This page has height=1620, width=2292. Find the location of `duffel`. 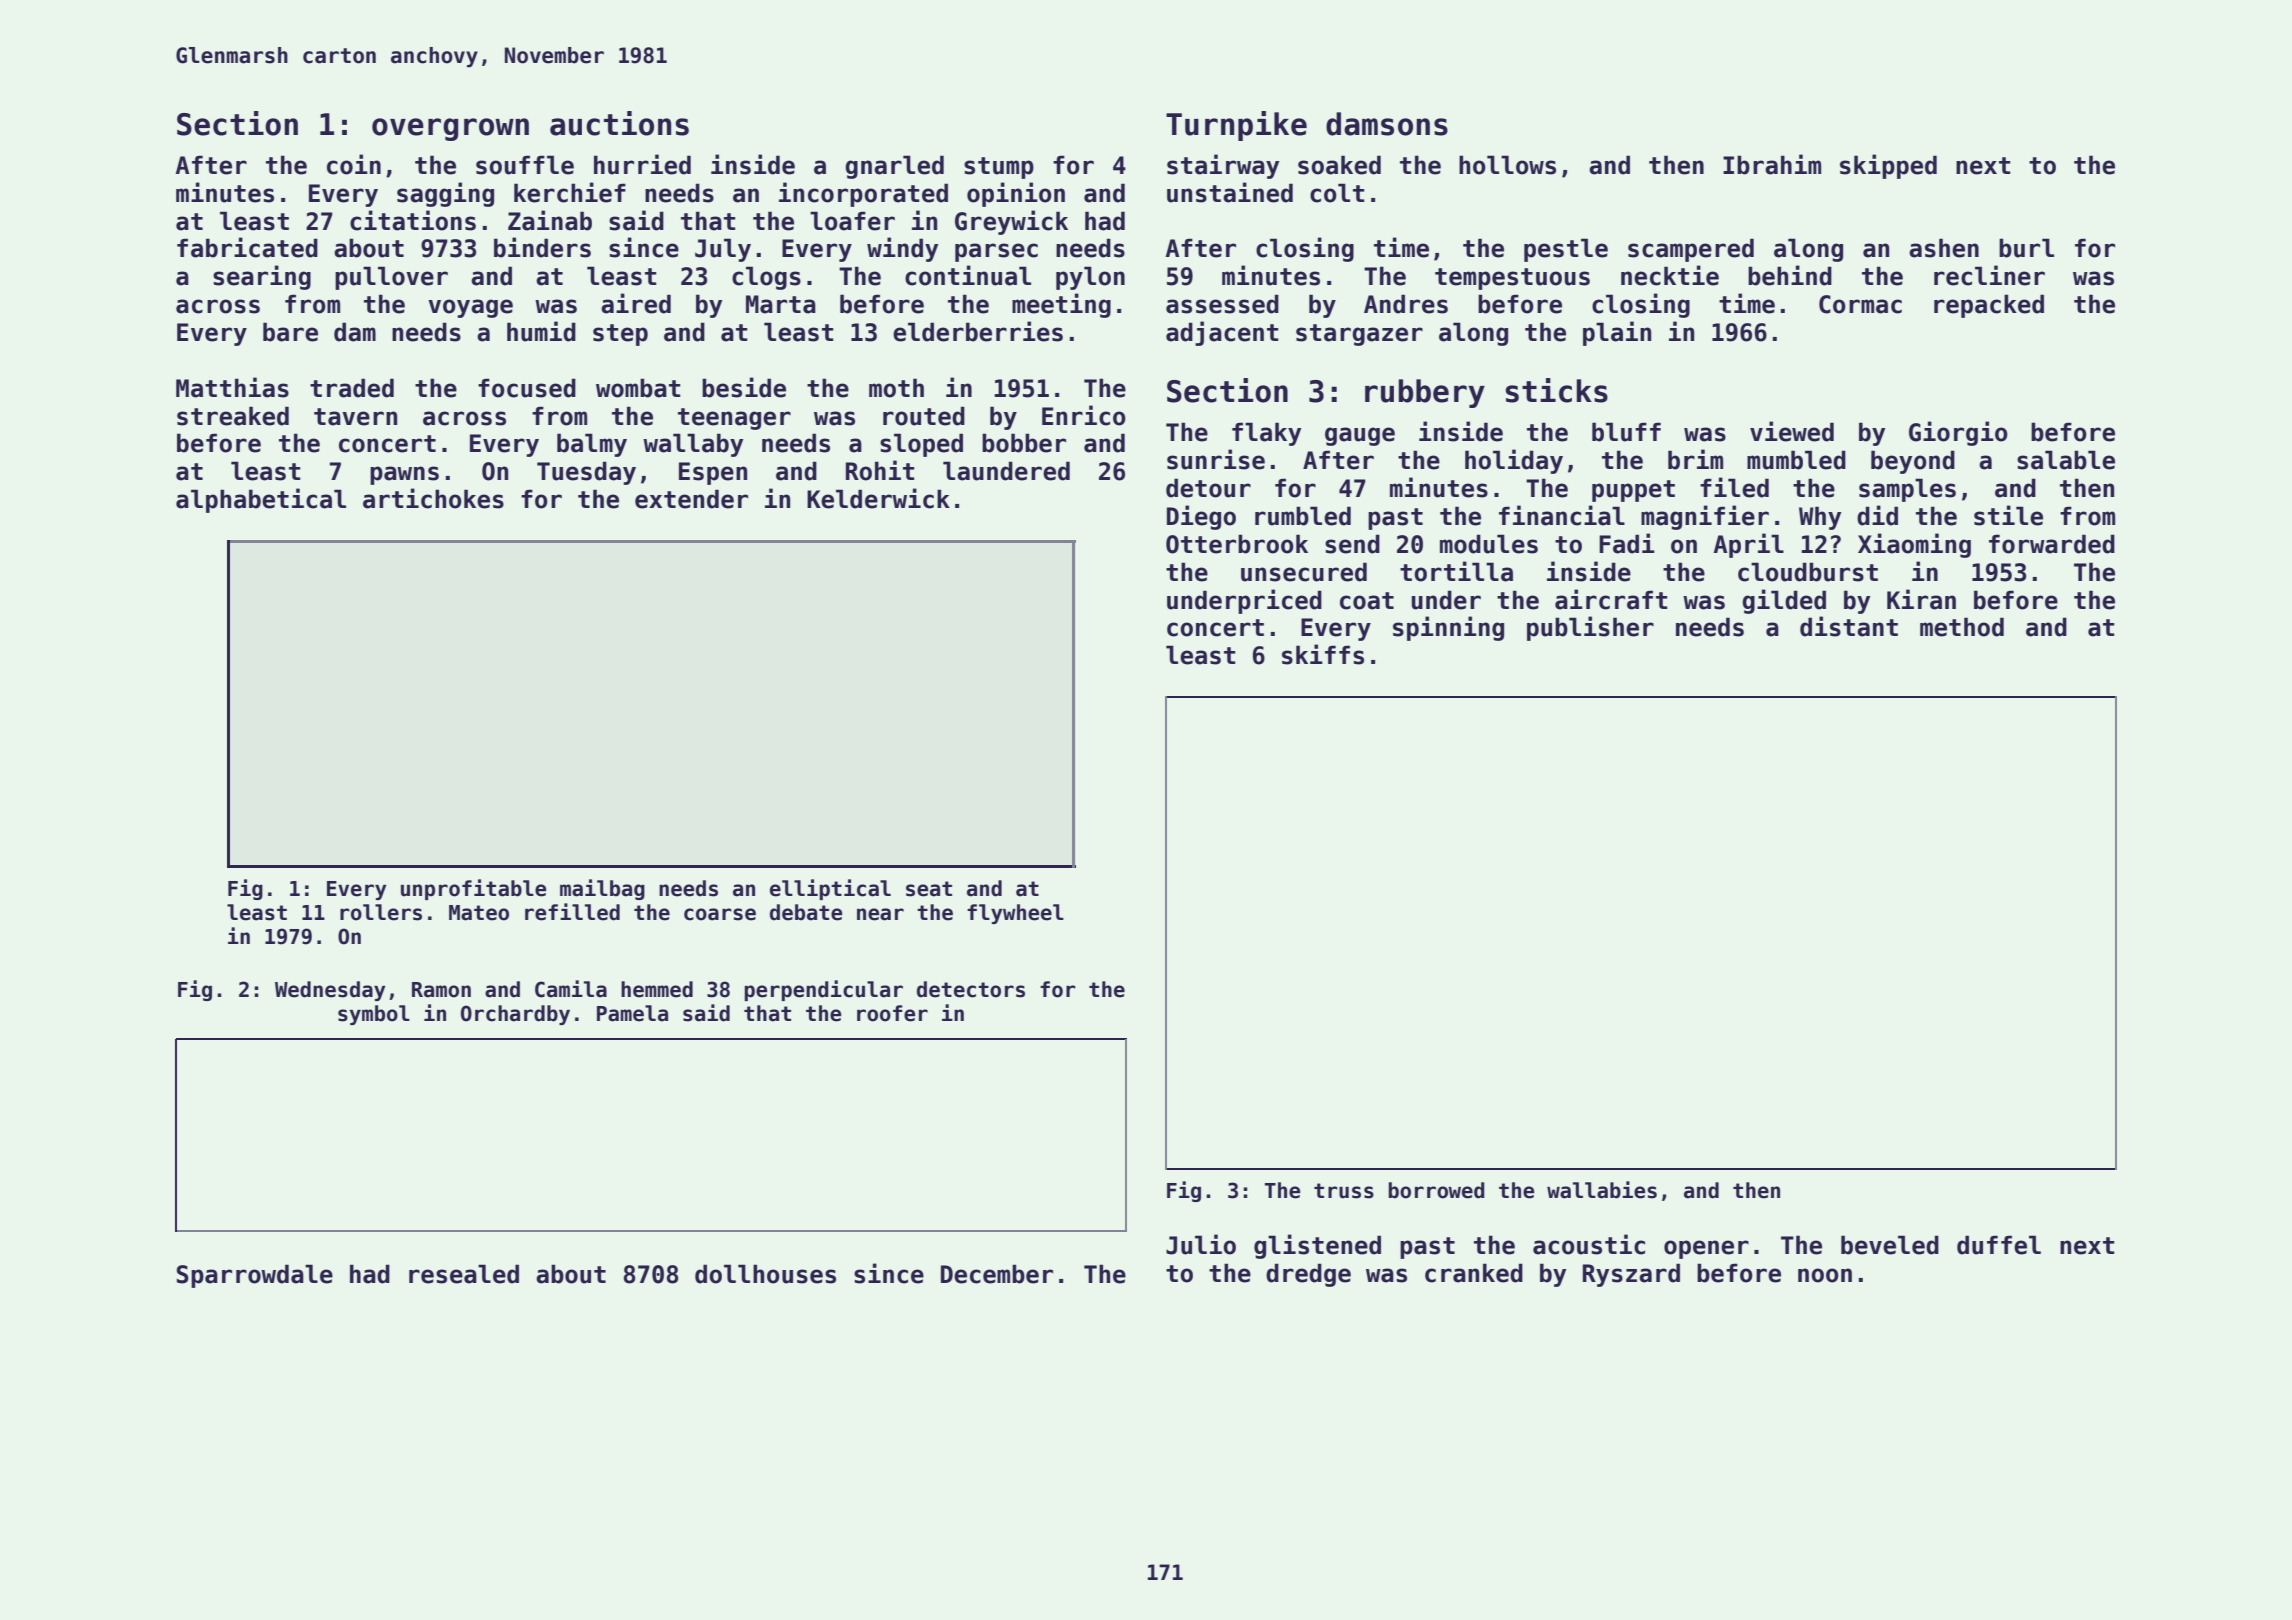

duffel is located at coordinates (1999, 1245).
